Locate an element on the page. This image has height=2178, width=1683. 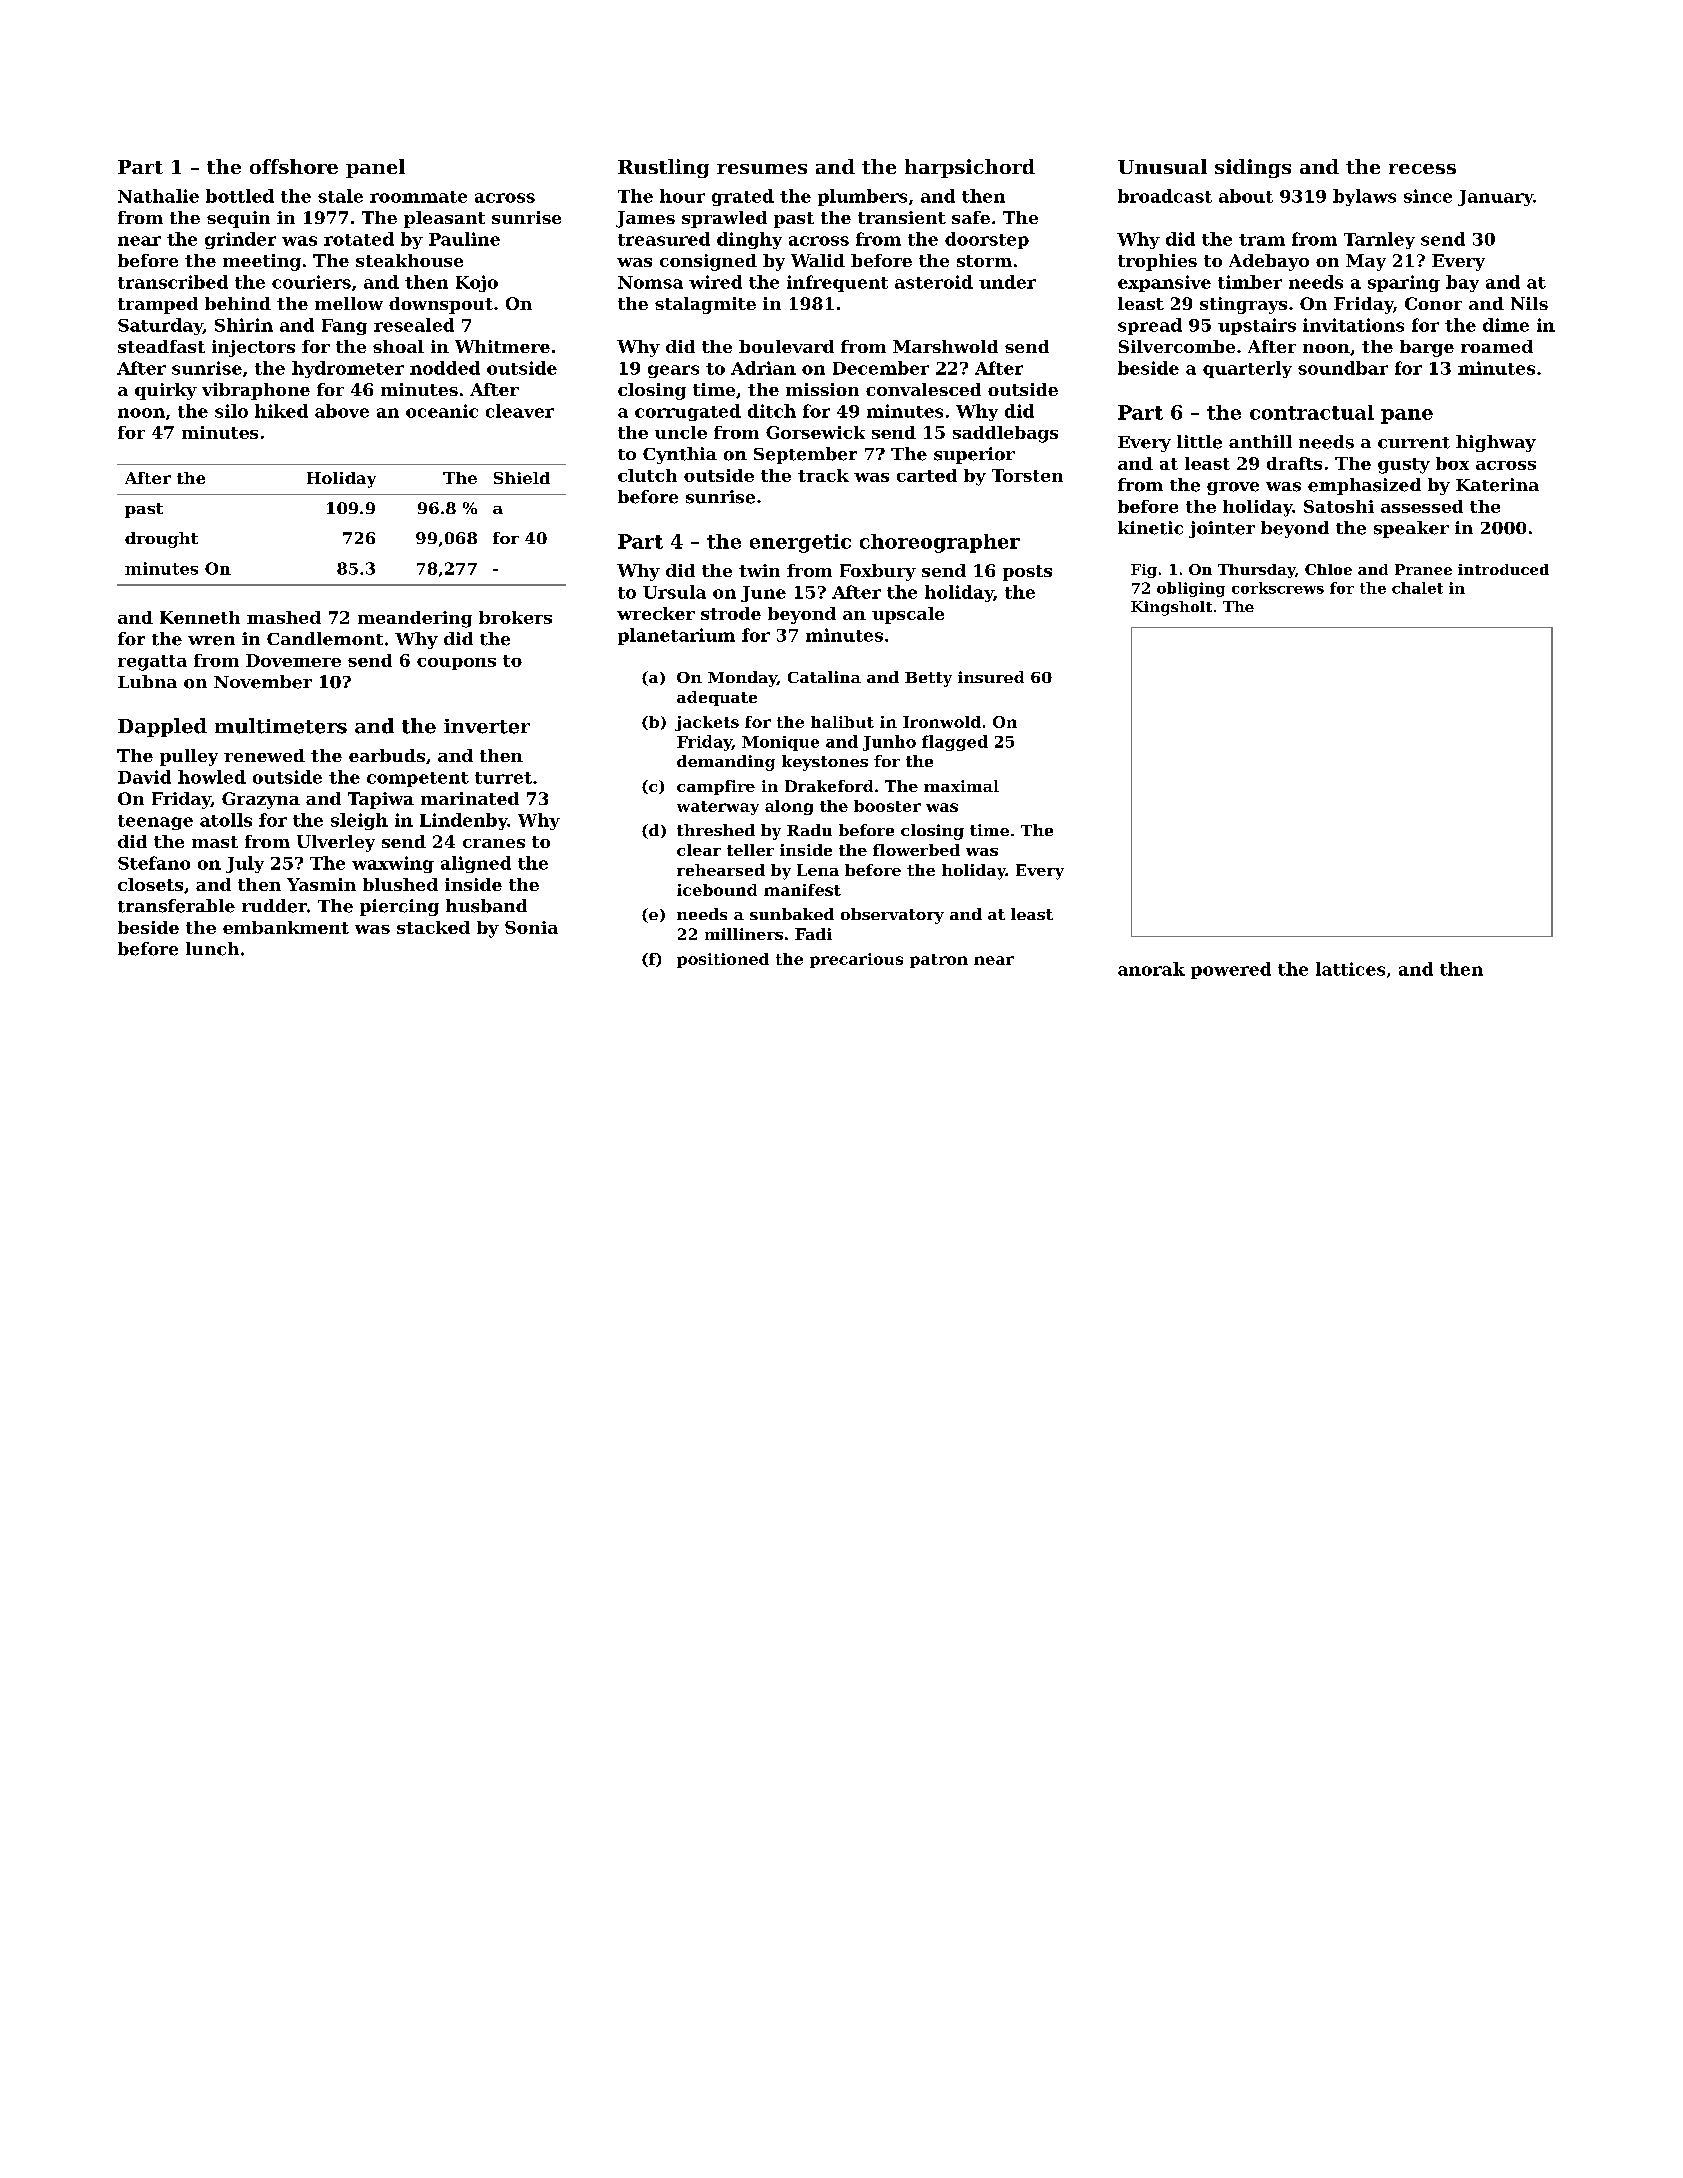
campfire is located at coordinates (716, 787).
